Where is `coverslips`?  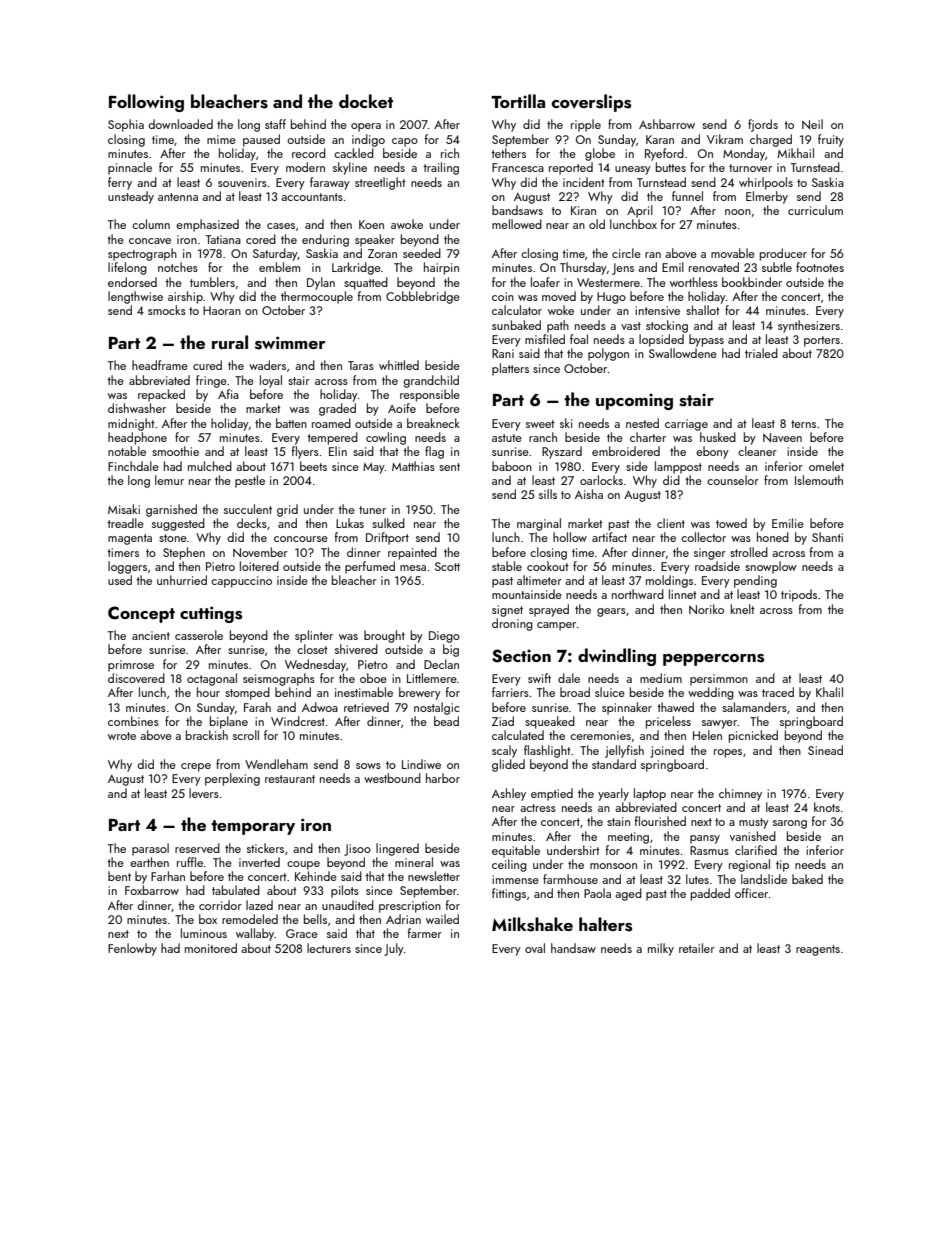
coverslips is located at coordinates (591, 103).
